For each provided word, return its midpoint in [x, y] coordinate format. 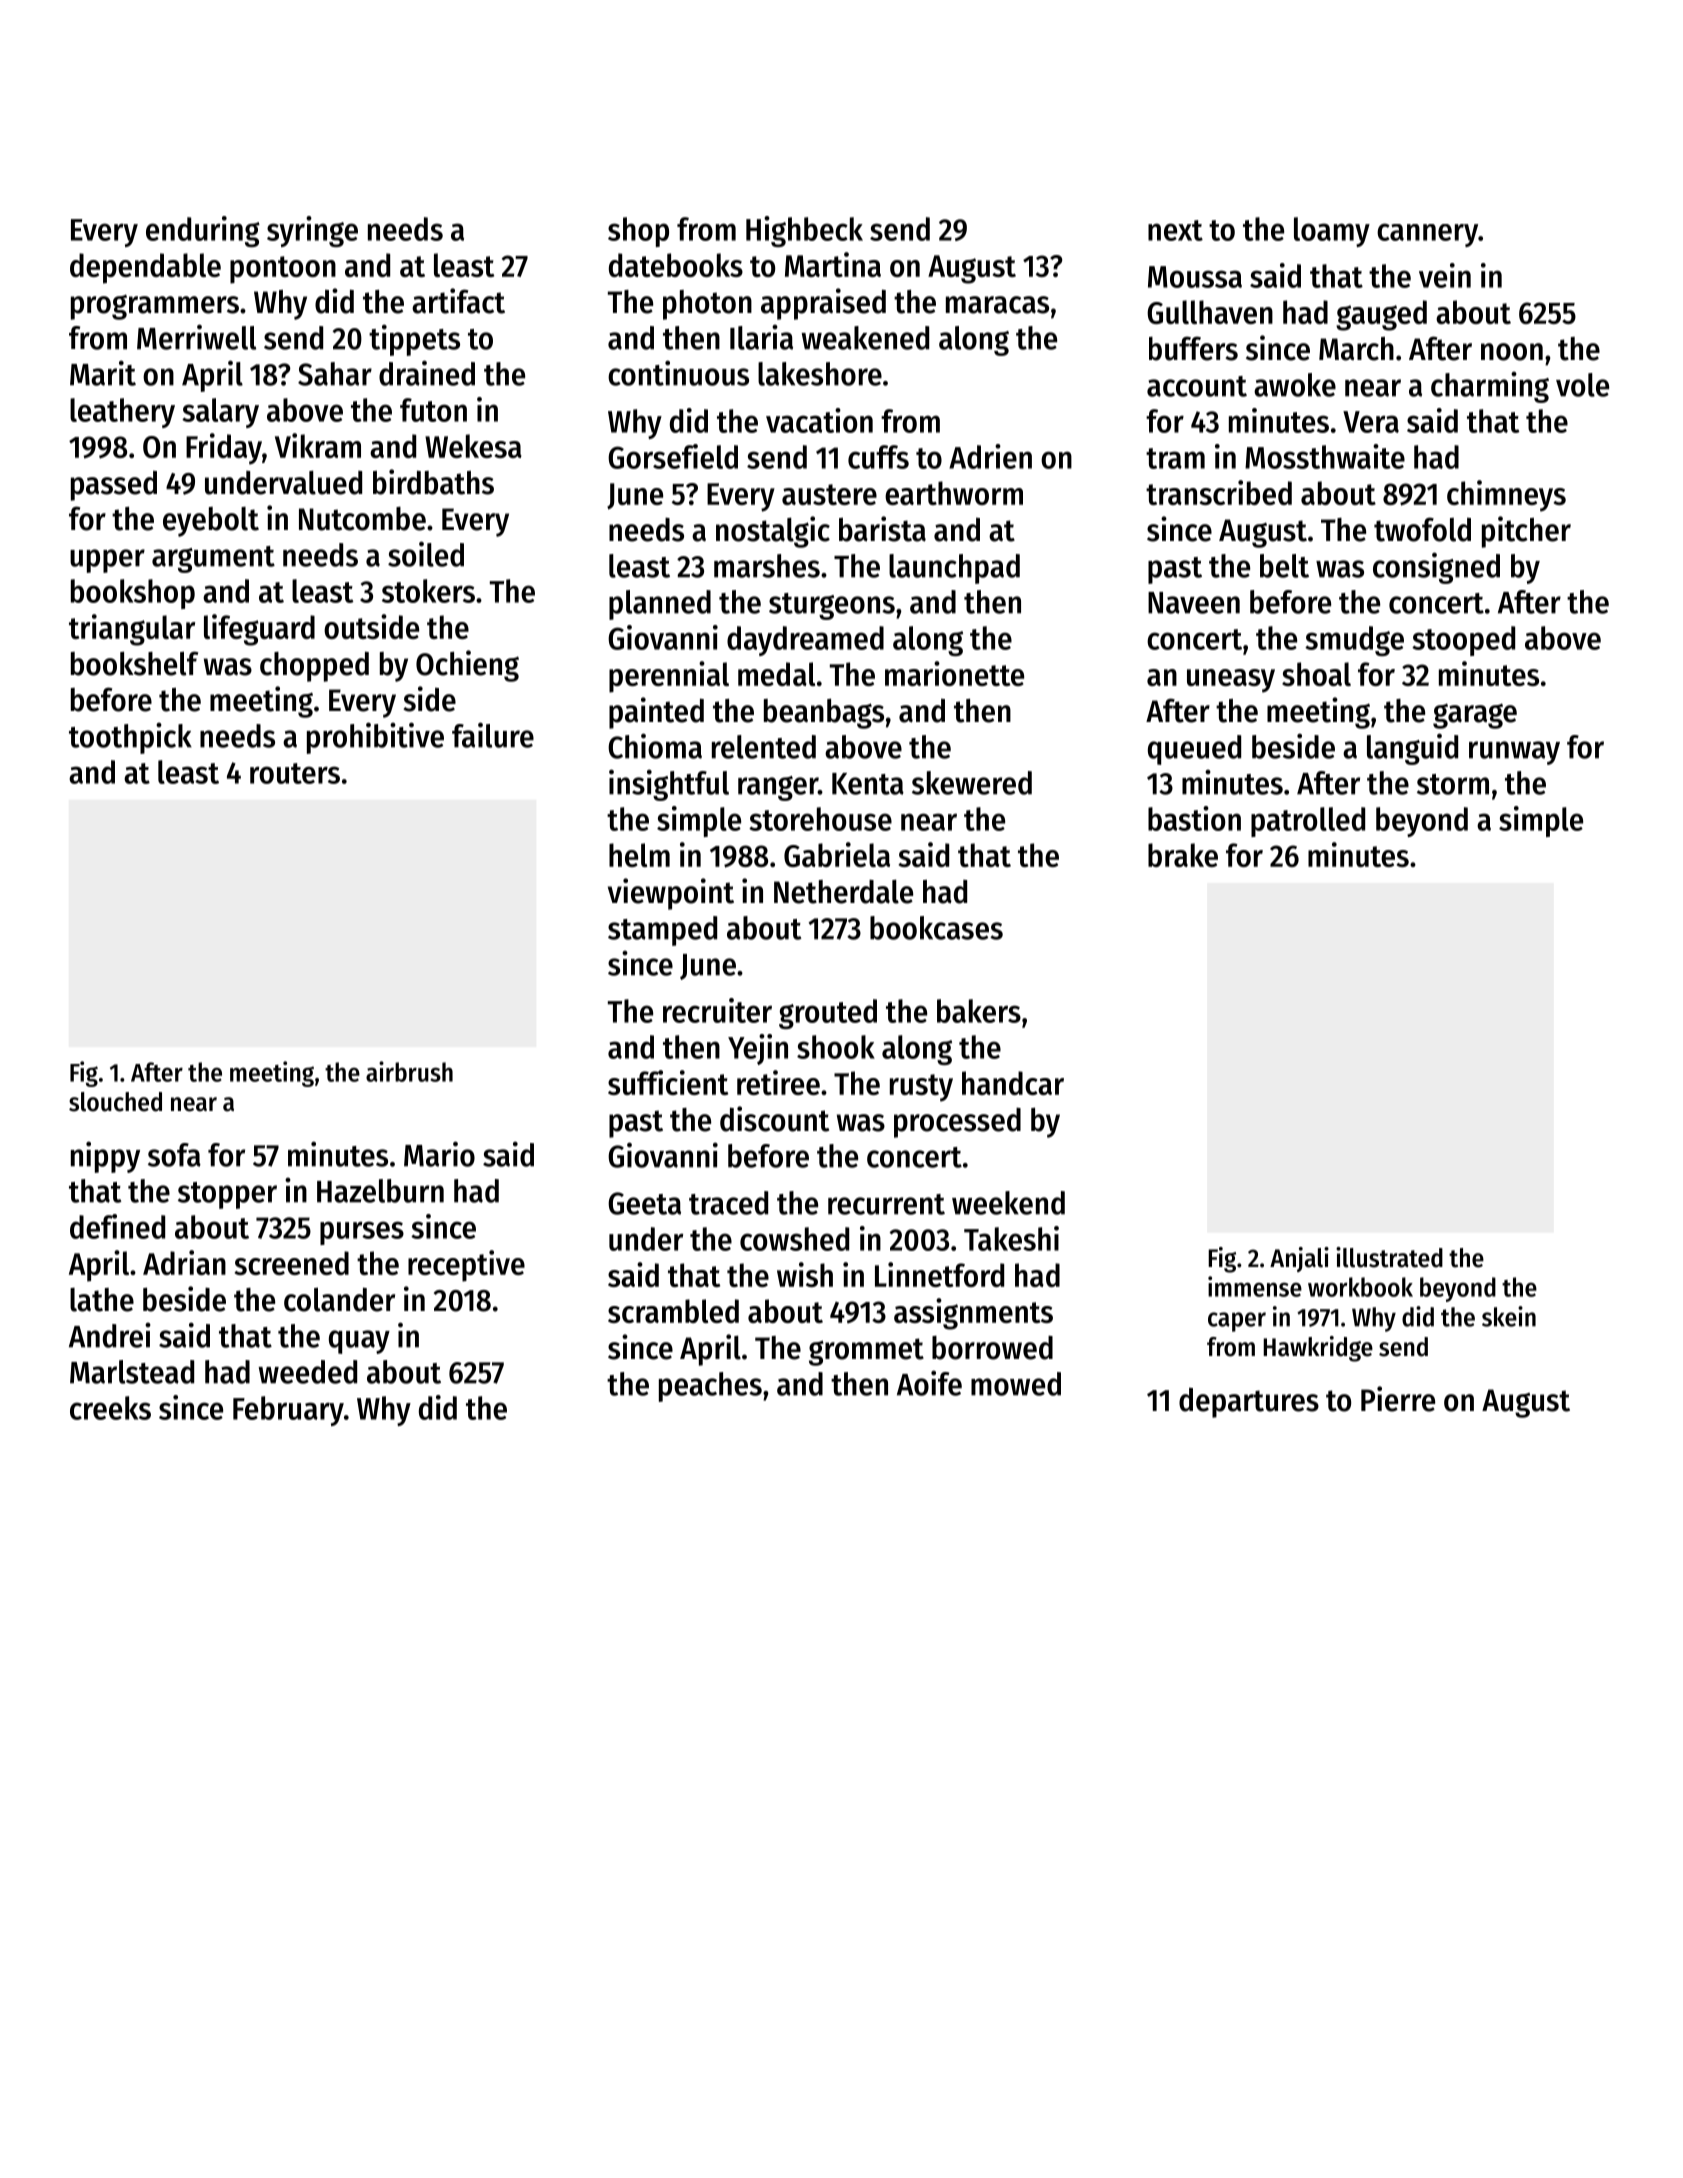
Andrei [110, 1335]
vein [1445, 275]
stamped [662, 931]
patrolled [1308, 822]
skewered [972, 783]
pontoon [283, 270]
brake [1183, 855]
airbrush [409, 1071]
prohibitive [375, 738]
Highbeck [804, 231]
